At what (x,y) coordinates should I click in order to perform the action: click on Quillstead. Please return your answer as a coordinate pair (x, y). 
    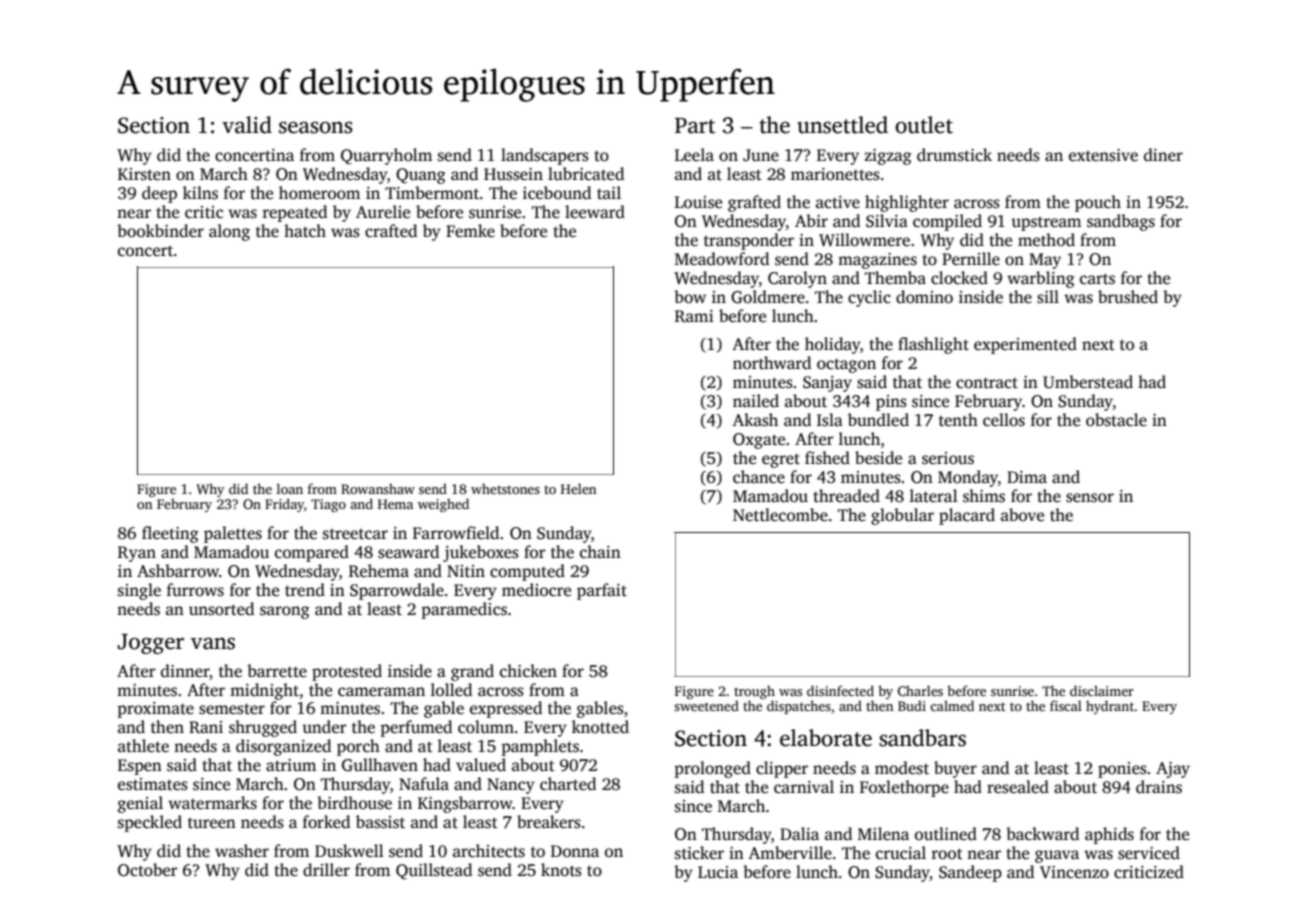
    Looking at the image, I should click on (434, 871).
